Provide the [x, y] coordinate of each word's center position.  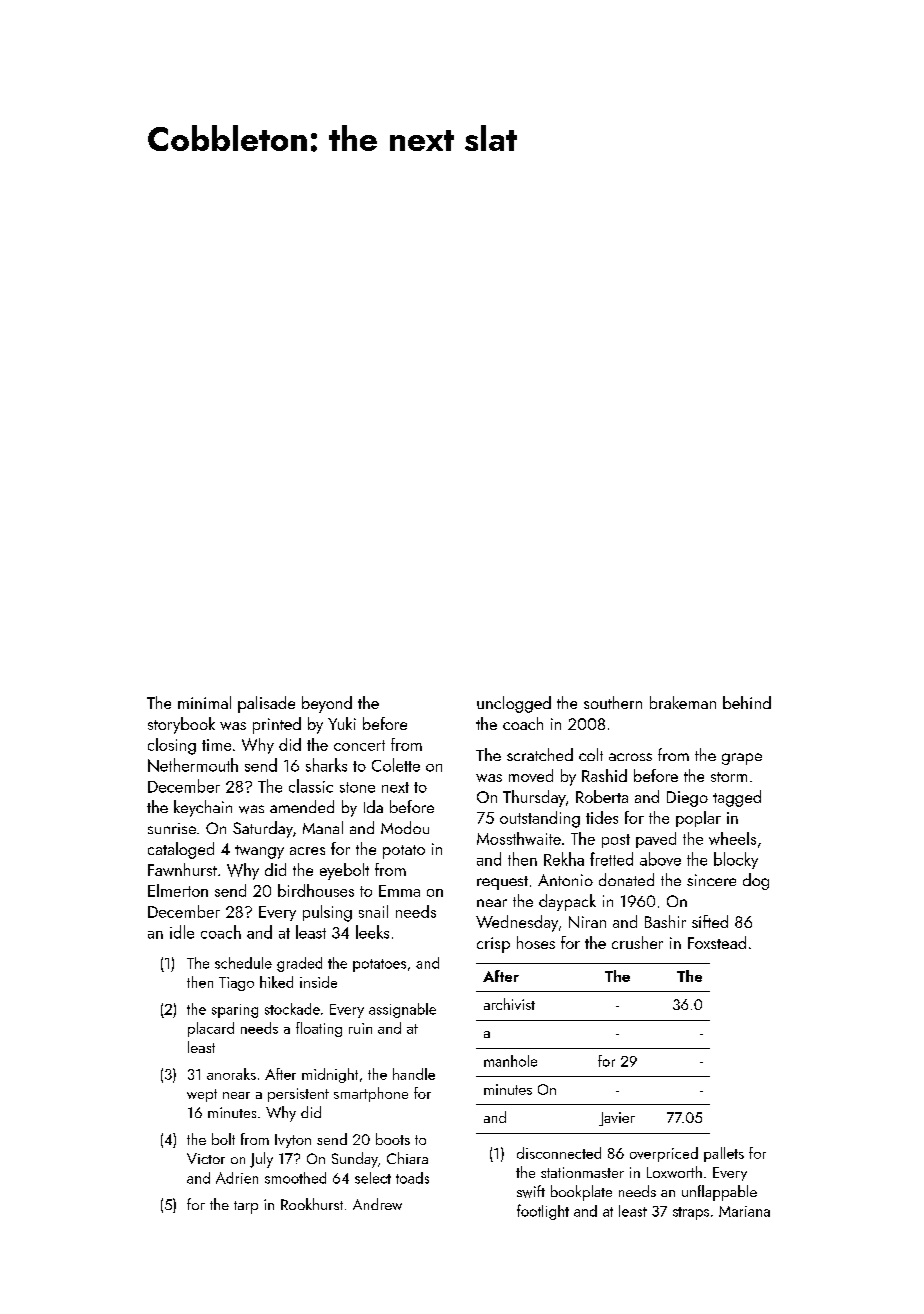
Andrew [377, 1204]
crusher [637, 942]
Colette [396, 765]
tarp [246, 1207]
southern [613, 702]
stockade [292, 1009]
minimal [204, 702]
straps [691, 1213]
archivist [509, 1004]
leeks [372, 932]
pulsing [327, 913]
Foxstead [717, 942]
